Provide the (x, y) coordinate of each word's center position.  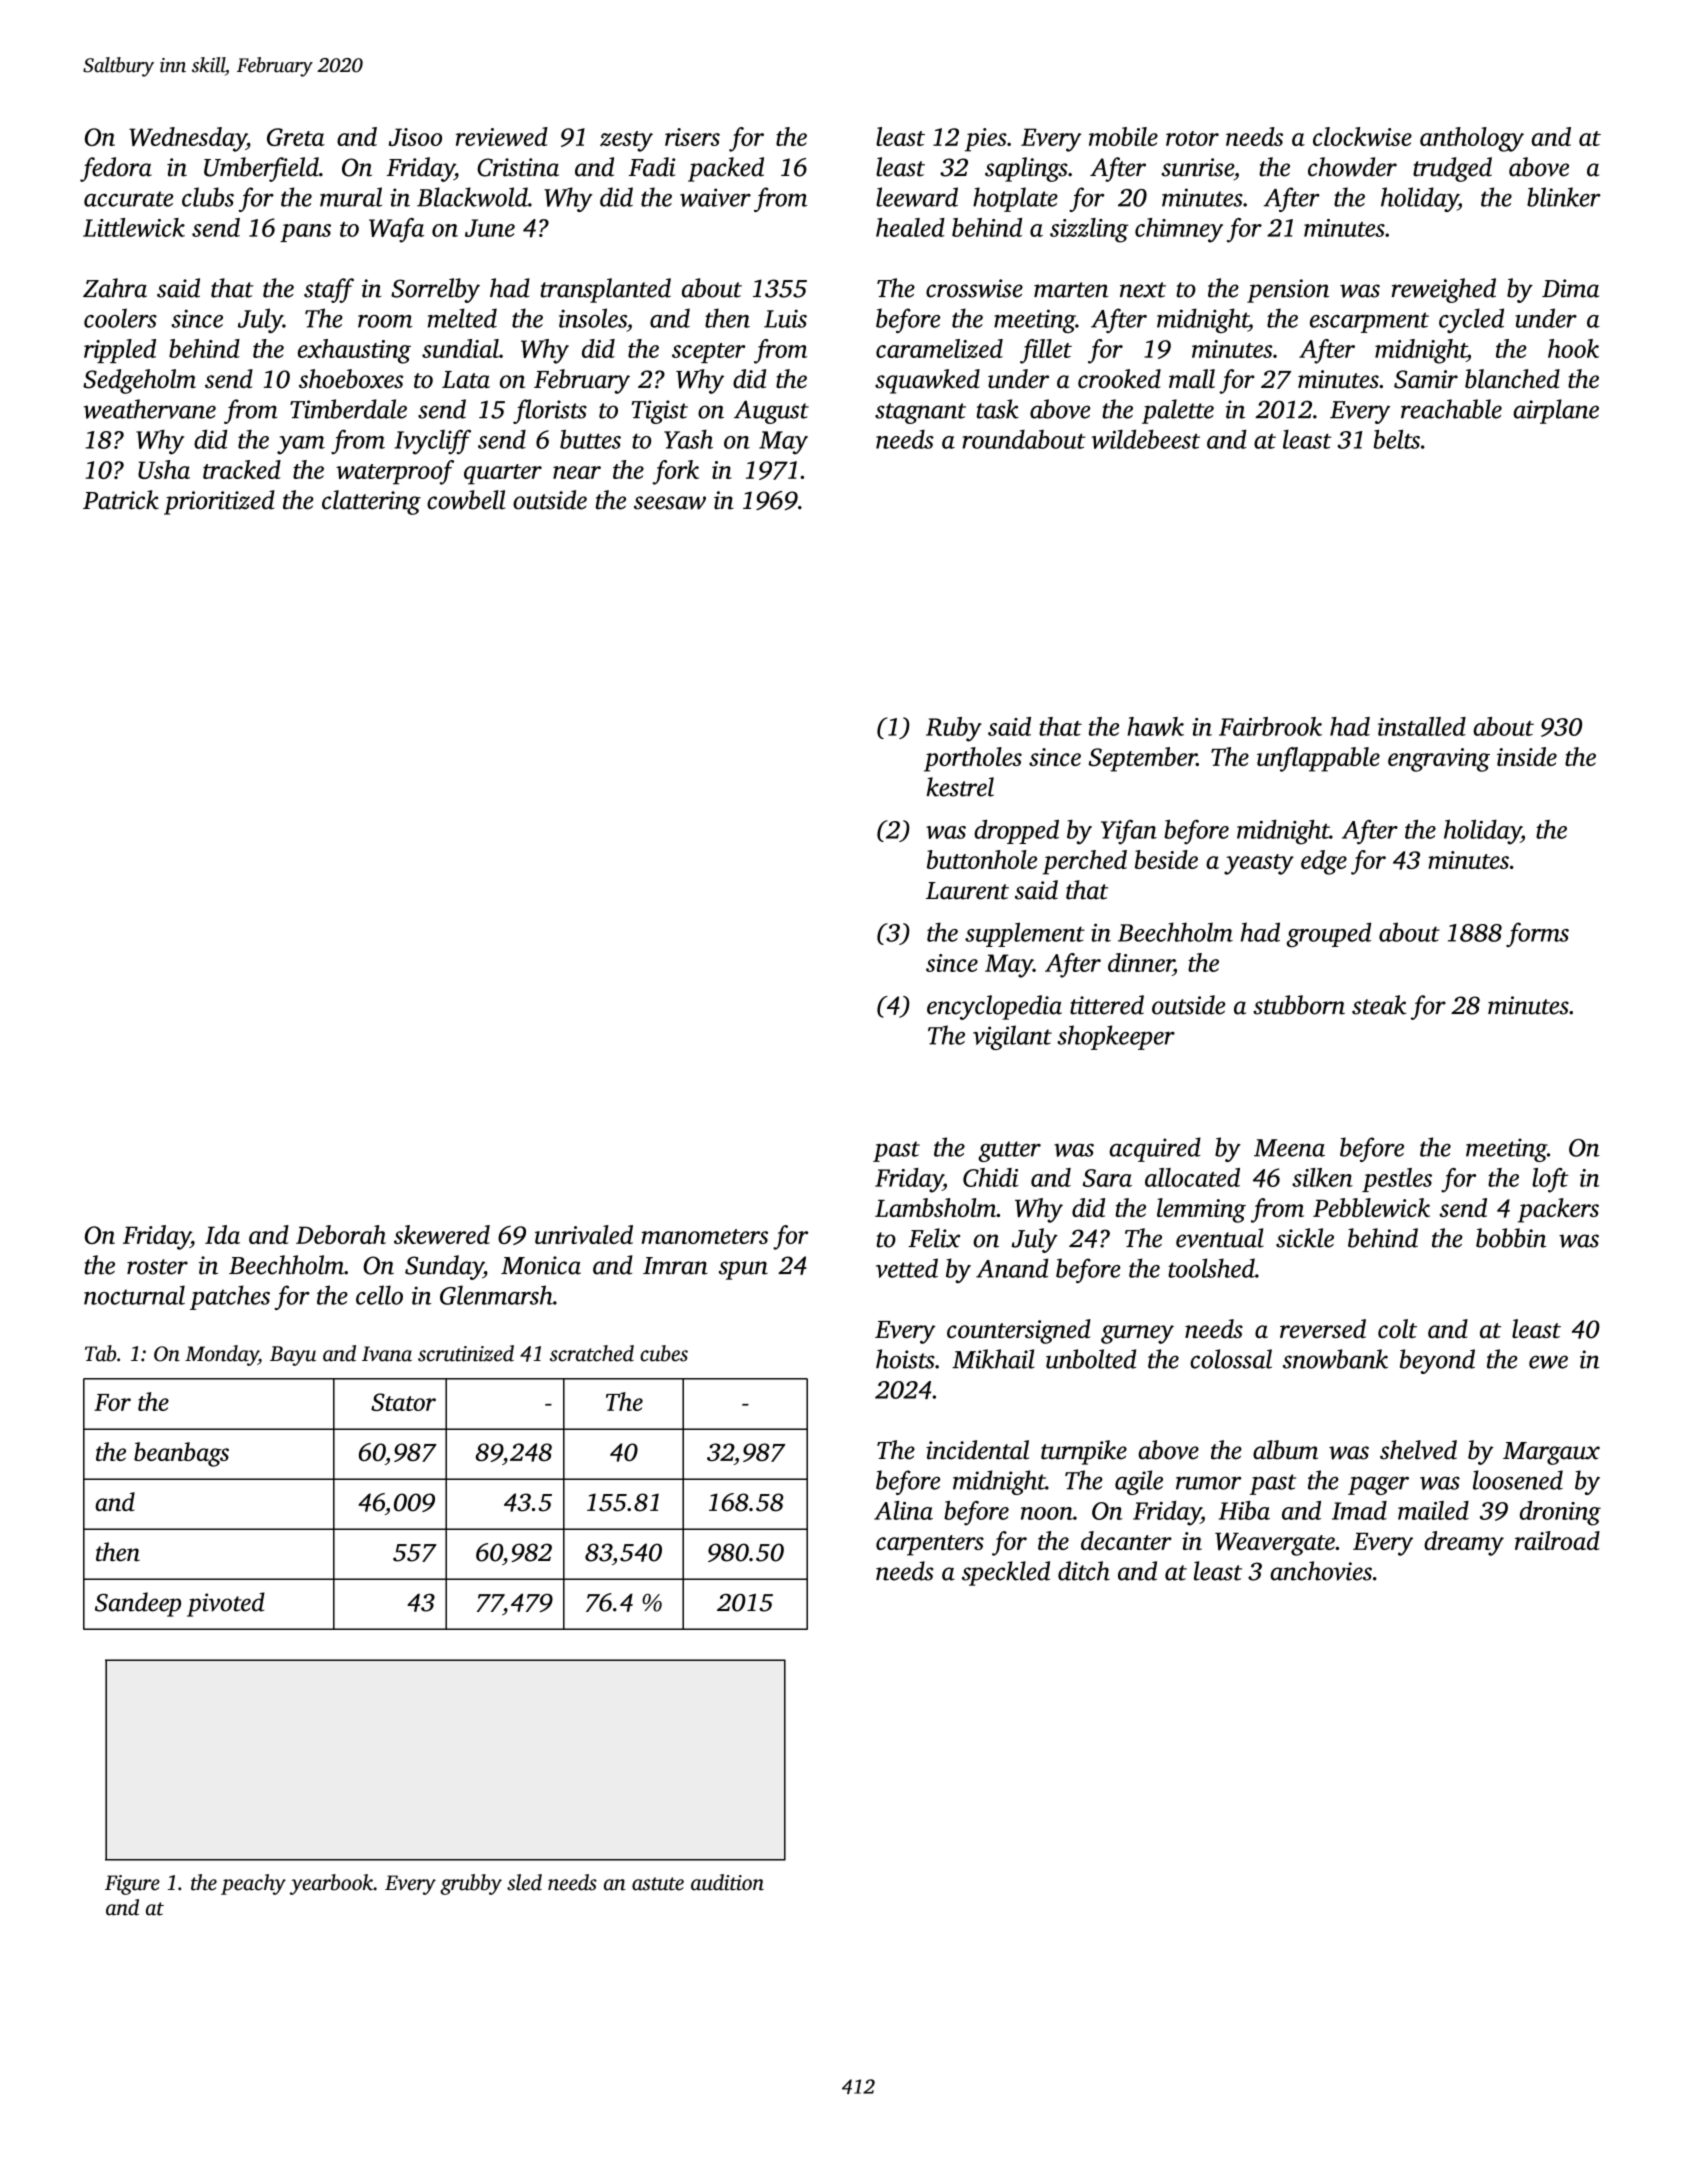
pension (1288, 291)
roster (157, 1267)
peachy (253, 1884)
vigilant (1012, 1037)
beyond (1437, 1361)
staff (329, 290)
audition (727, 1882)
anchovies (1321, 1571)
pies (986, 140)
